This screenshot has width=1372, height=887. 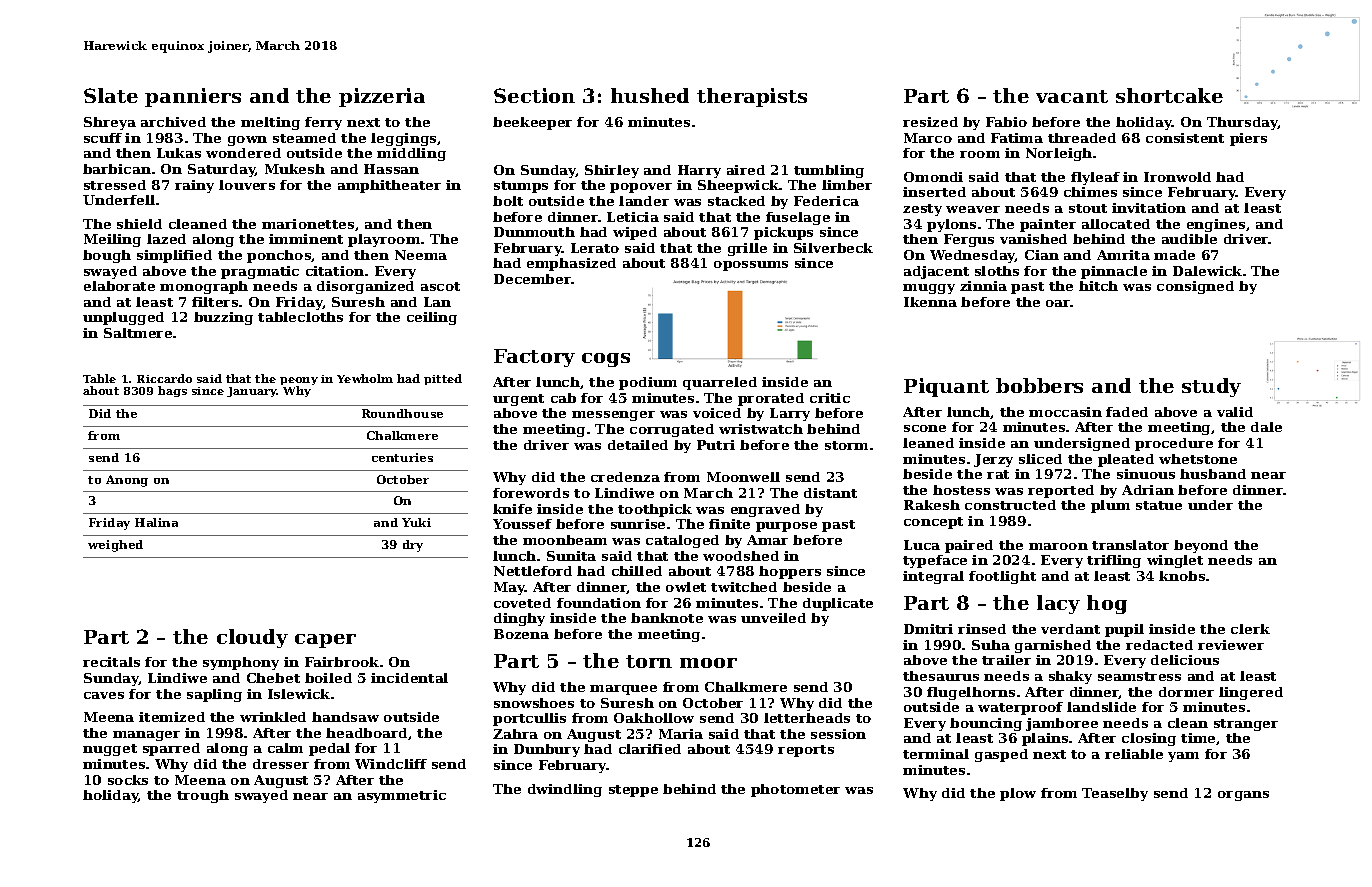 I want to click on dinghy, so click(x=519, y=619).
